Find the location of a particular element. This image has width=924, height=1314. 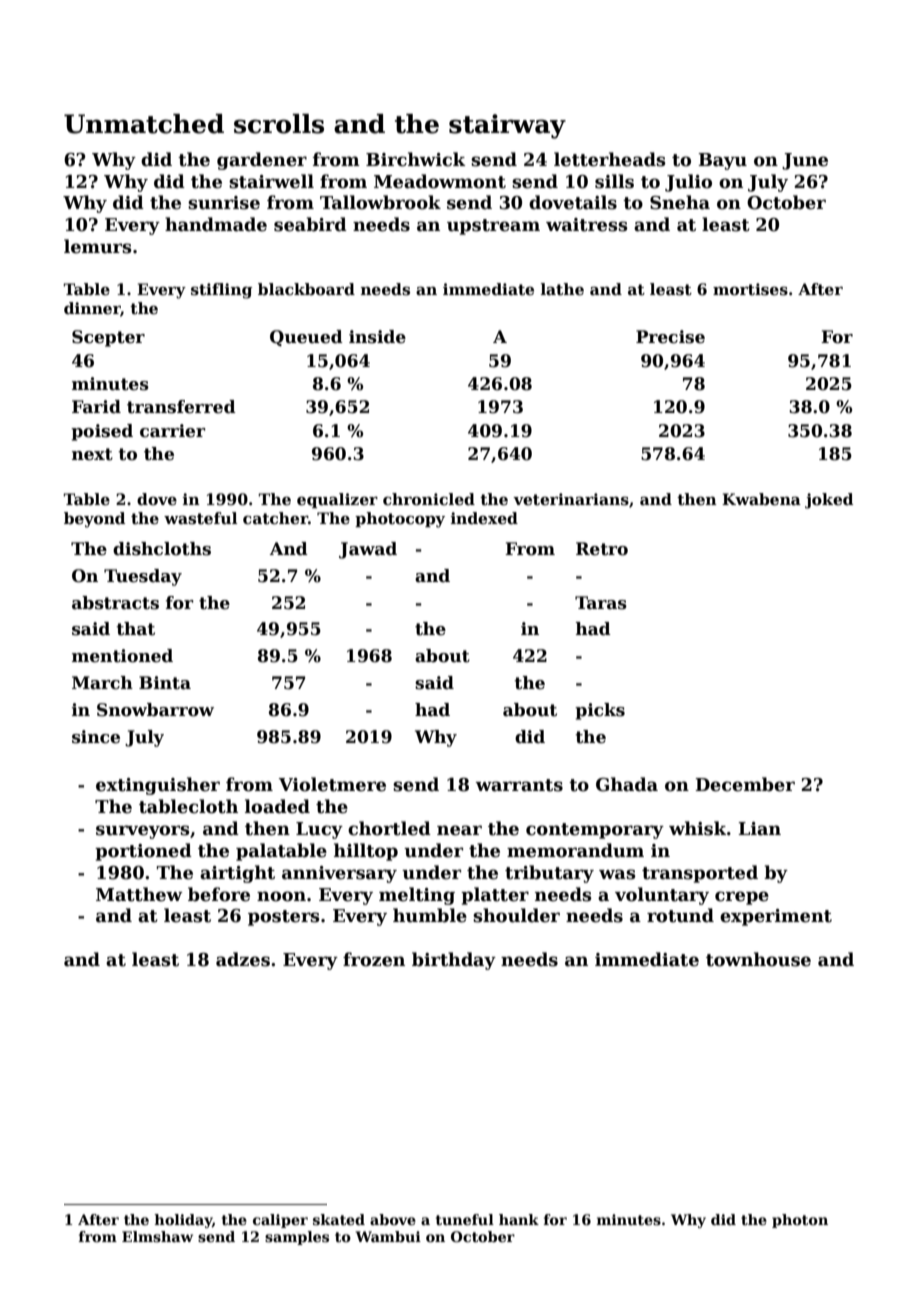

airtight is located at coordinates (237, 874).
